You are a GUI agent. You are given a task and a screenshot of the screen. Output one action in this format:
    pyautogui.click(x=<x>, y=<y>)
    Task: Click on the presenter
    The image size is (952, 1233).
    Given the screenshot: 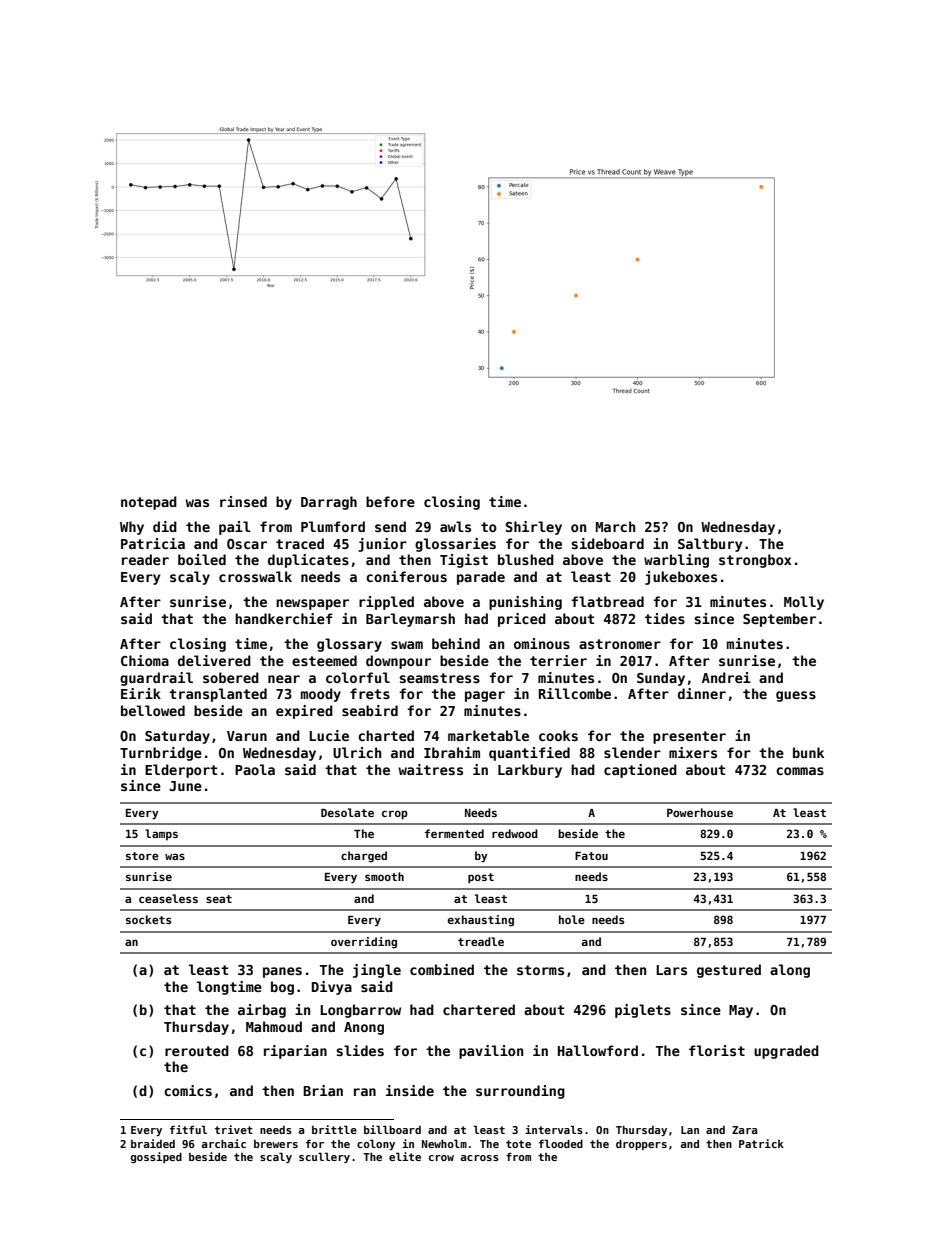 What is the action you would take?
    pyautogui.click(x=689, y=737)
